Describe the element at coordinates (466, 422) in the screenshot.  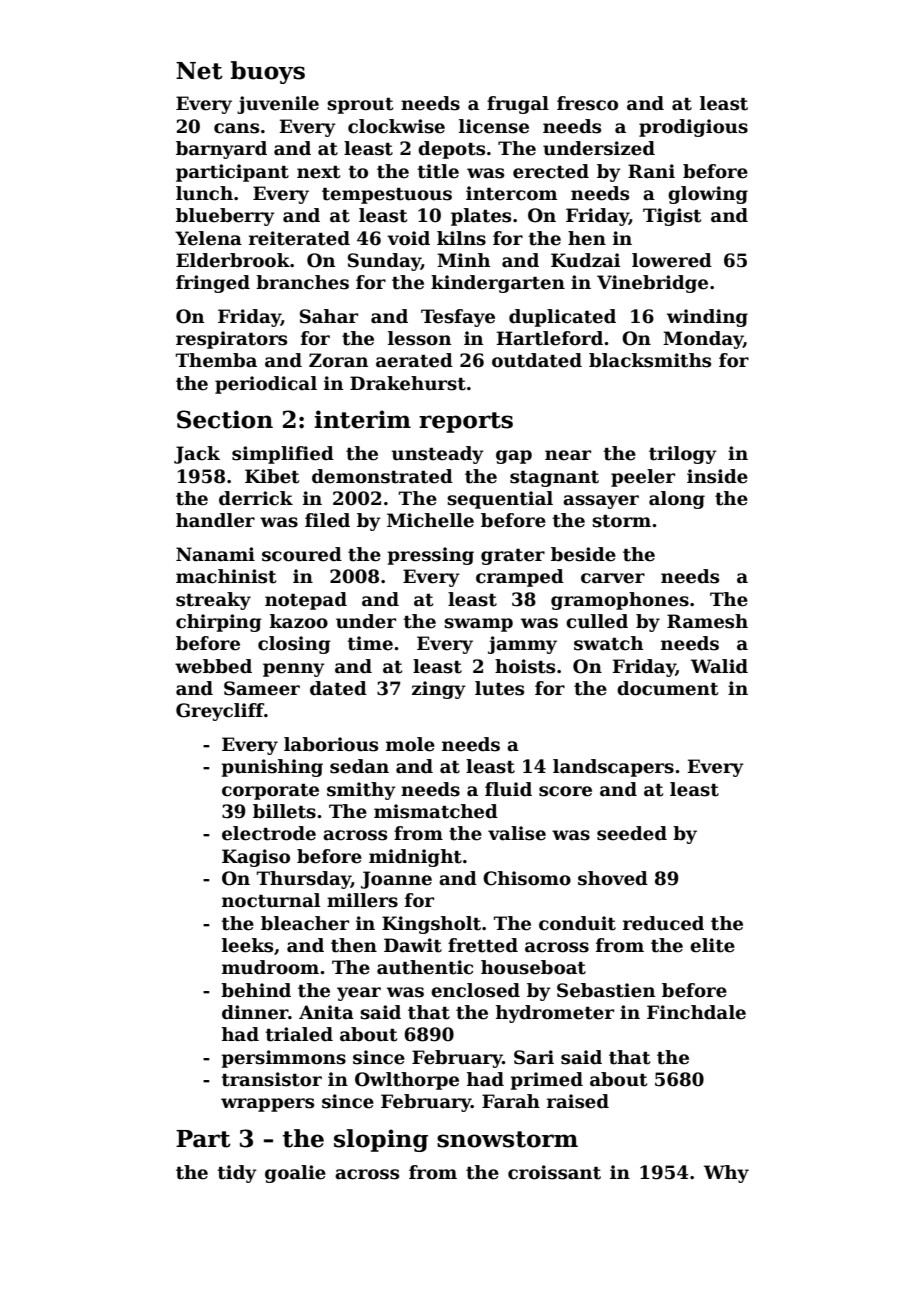
I see `reports` at that location.
